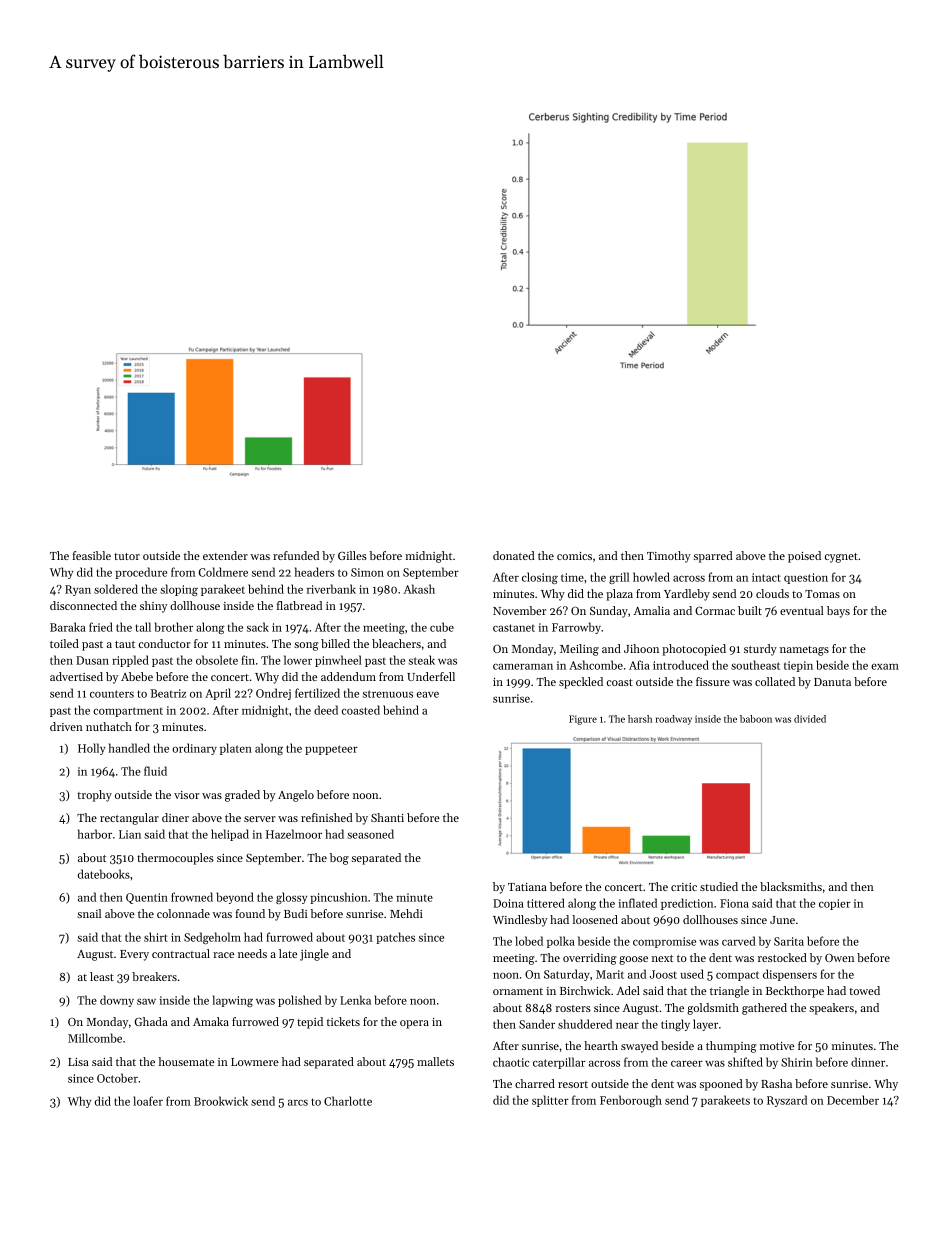  I want to click on compromise, so click(664, 942).
